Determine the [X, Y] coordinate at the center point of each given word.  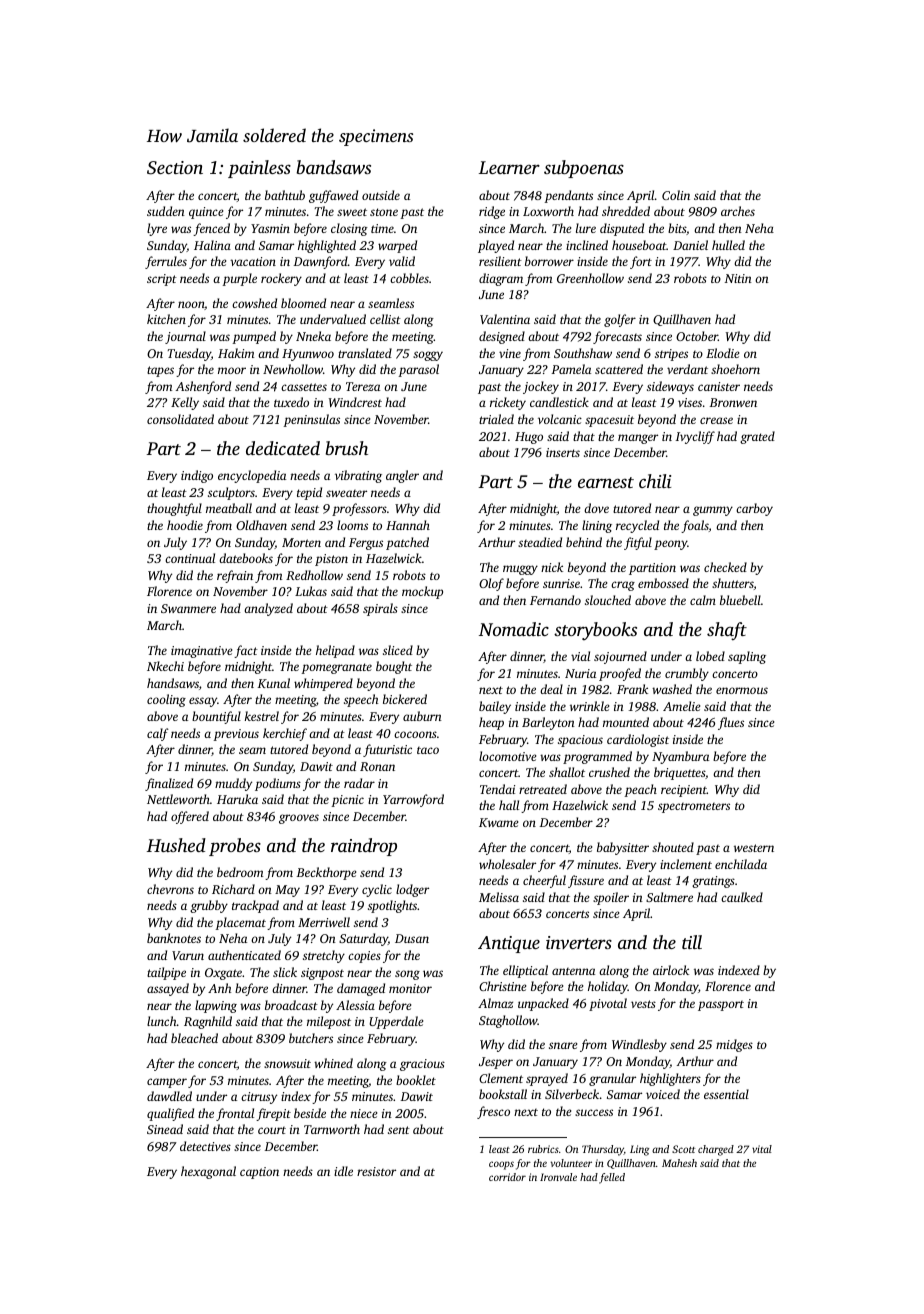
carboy [754, 509]
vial [580, 656]
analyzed [268, 609]
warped [397, 246]
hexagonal [208, 1172]
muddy [233, 784]
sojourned [620, 657]
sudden [166, 211]
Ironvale [558, 1177]
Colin [676, 195]
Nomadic [514, 629]
